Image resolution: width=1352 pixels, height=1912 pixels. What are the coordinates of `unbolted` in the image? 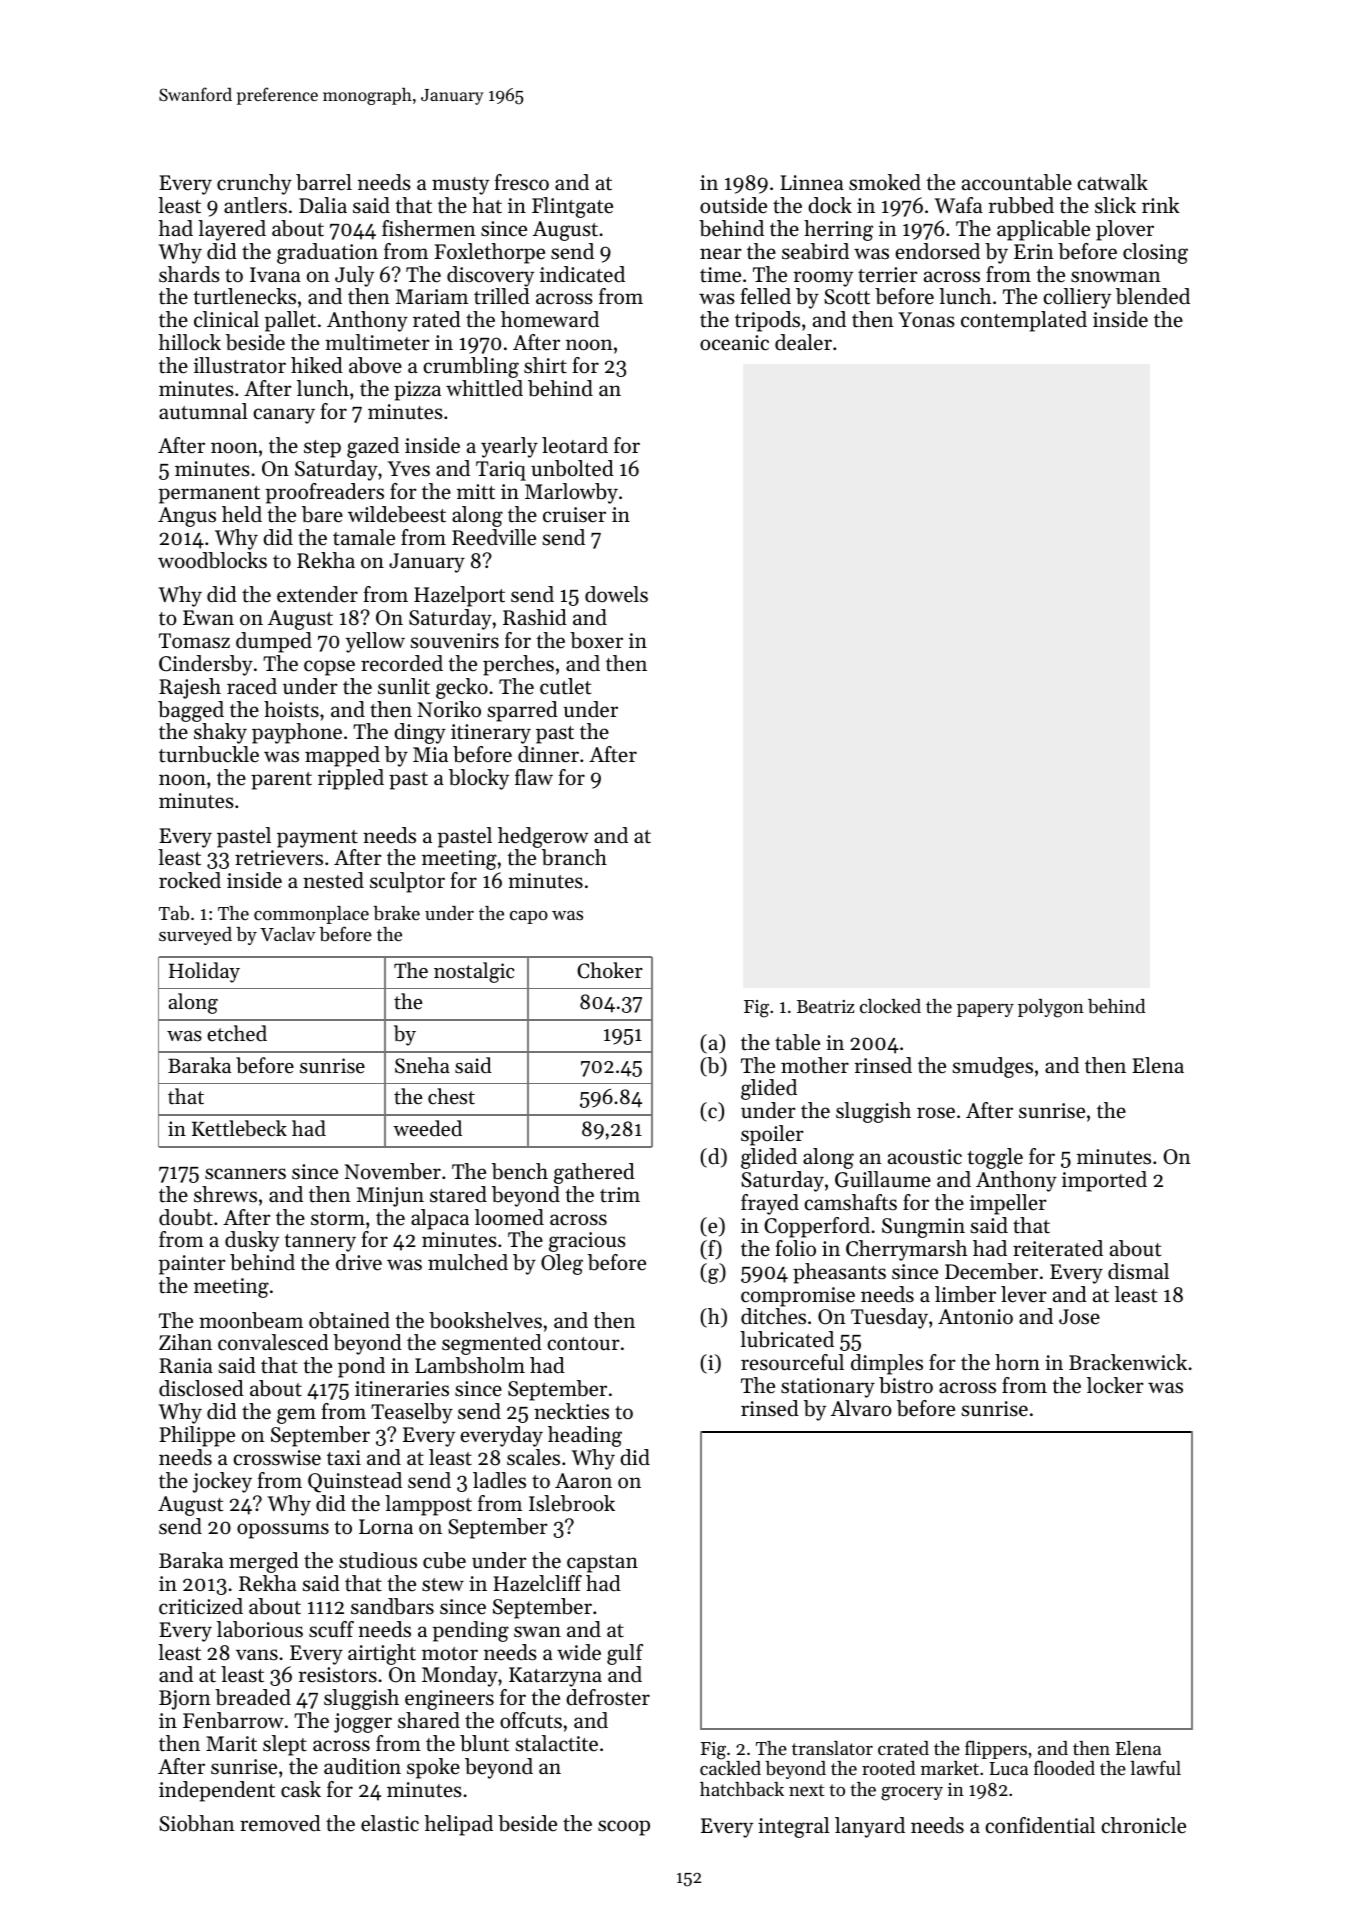 It's located at (572, 468).
